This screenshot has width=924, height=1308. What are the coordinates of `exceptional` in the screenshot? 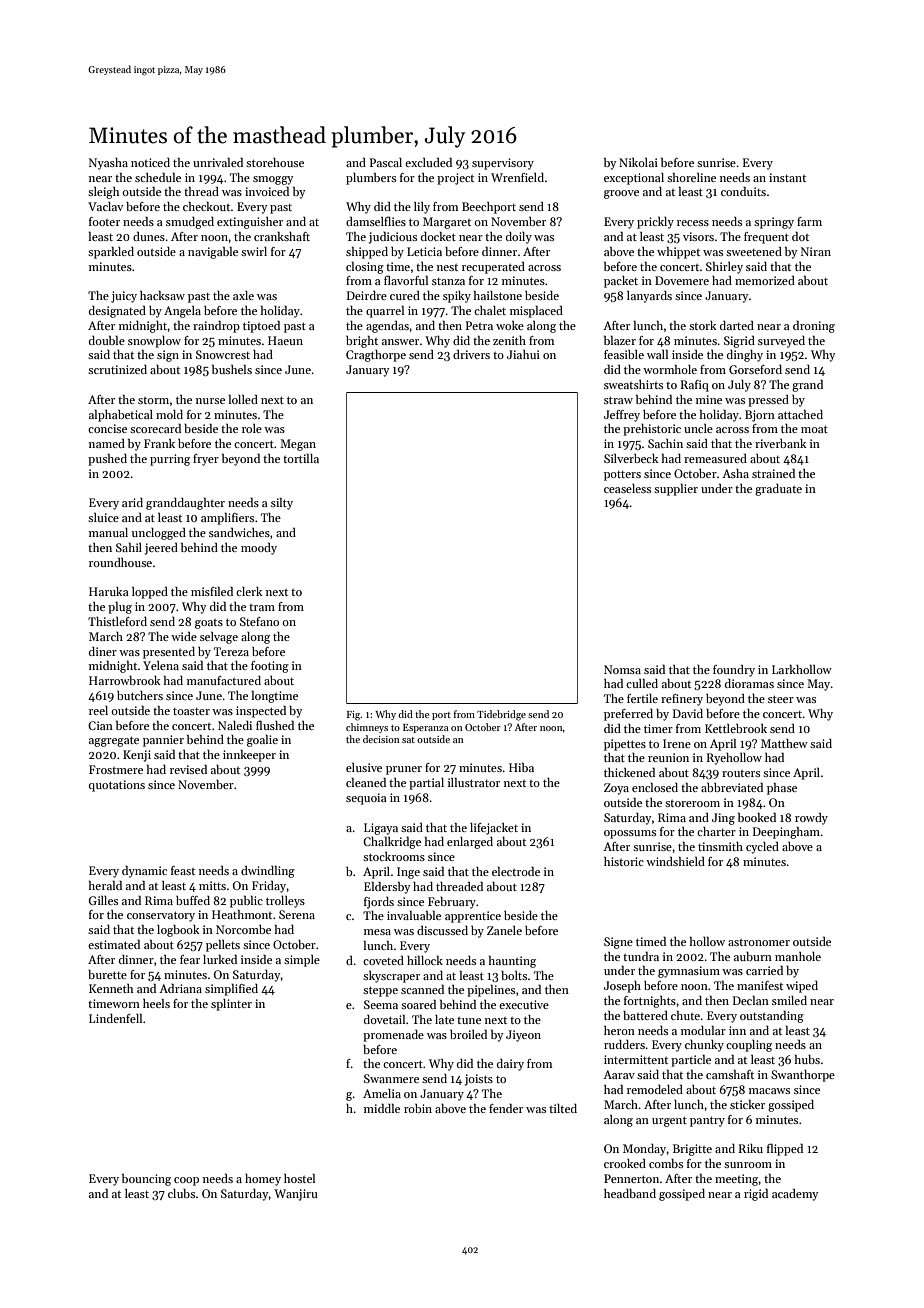 It's located at (634, 179).
